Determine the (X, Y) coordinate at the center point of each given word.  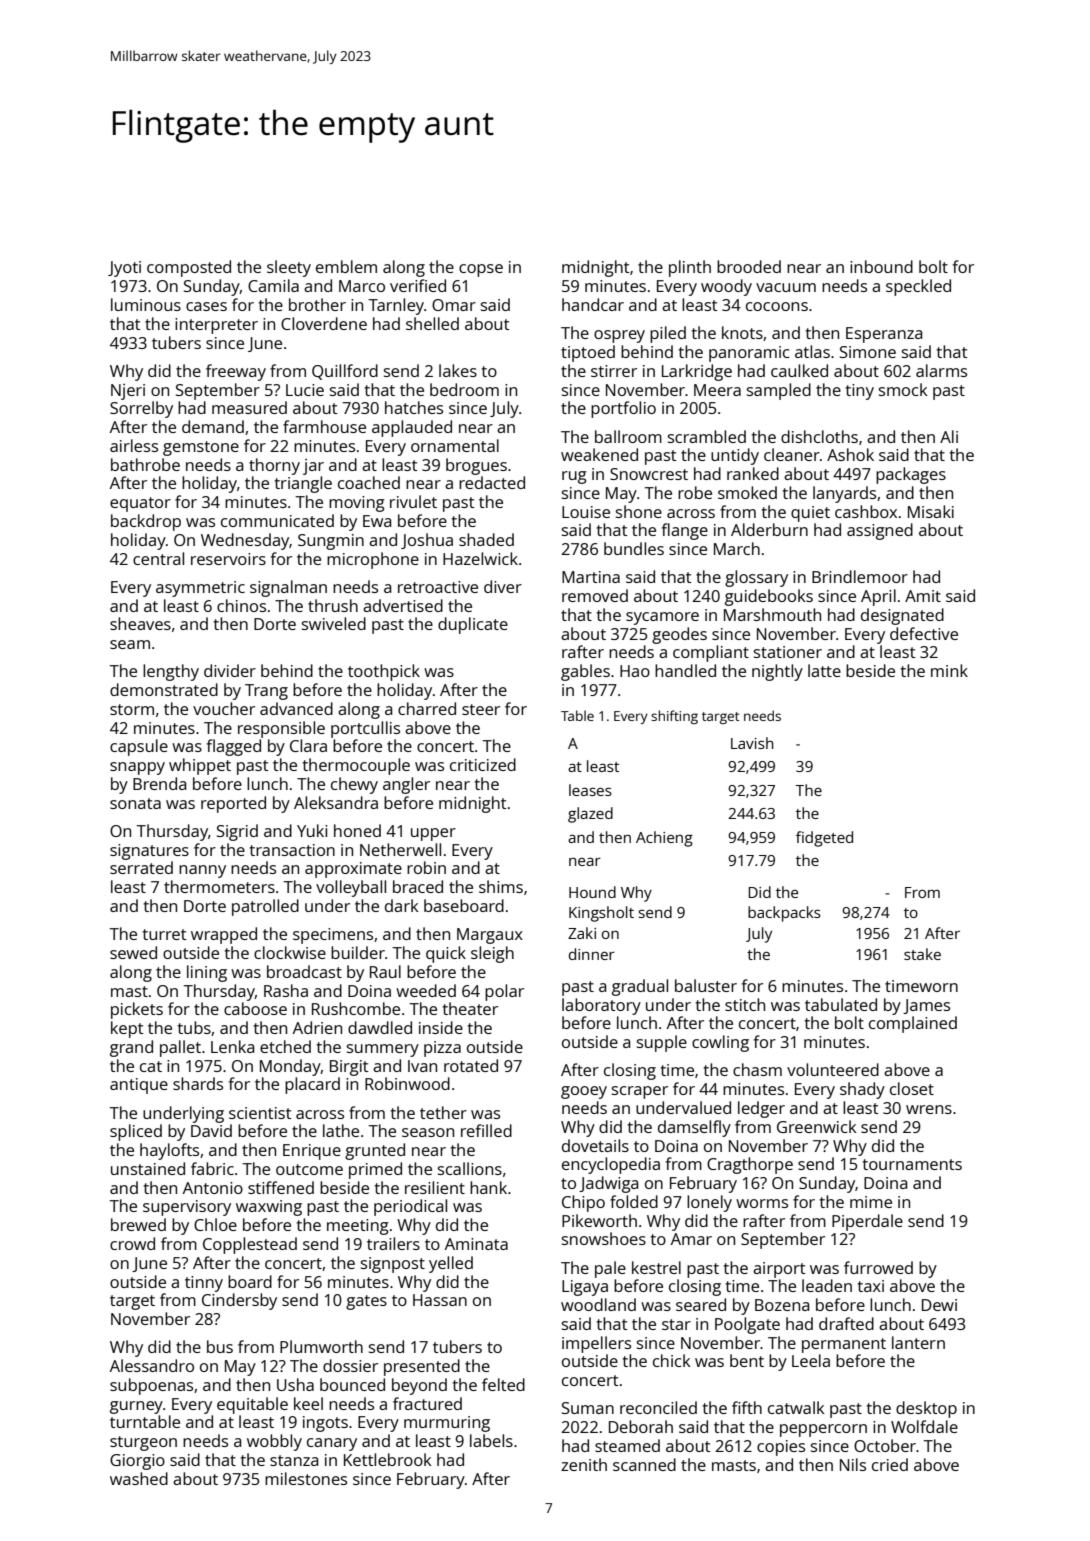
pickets (137, 1010)
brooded (749, 266)
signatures (149, 852)
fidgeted (824, 839)
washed (139, 1478)
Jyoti (124, 269)
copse (481, 270)
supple (662, 1043)
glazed (590, 815)
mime (871, 1202)
